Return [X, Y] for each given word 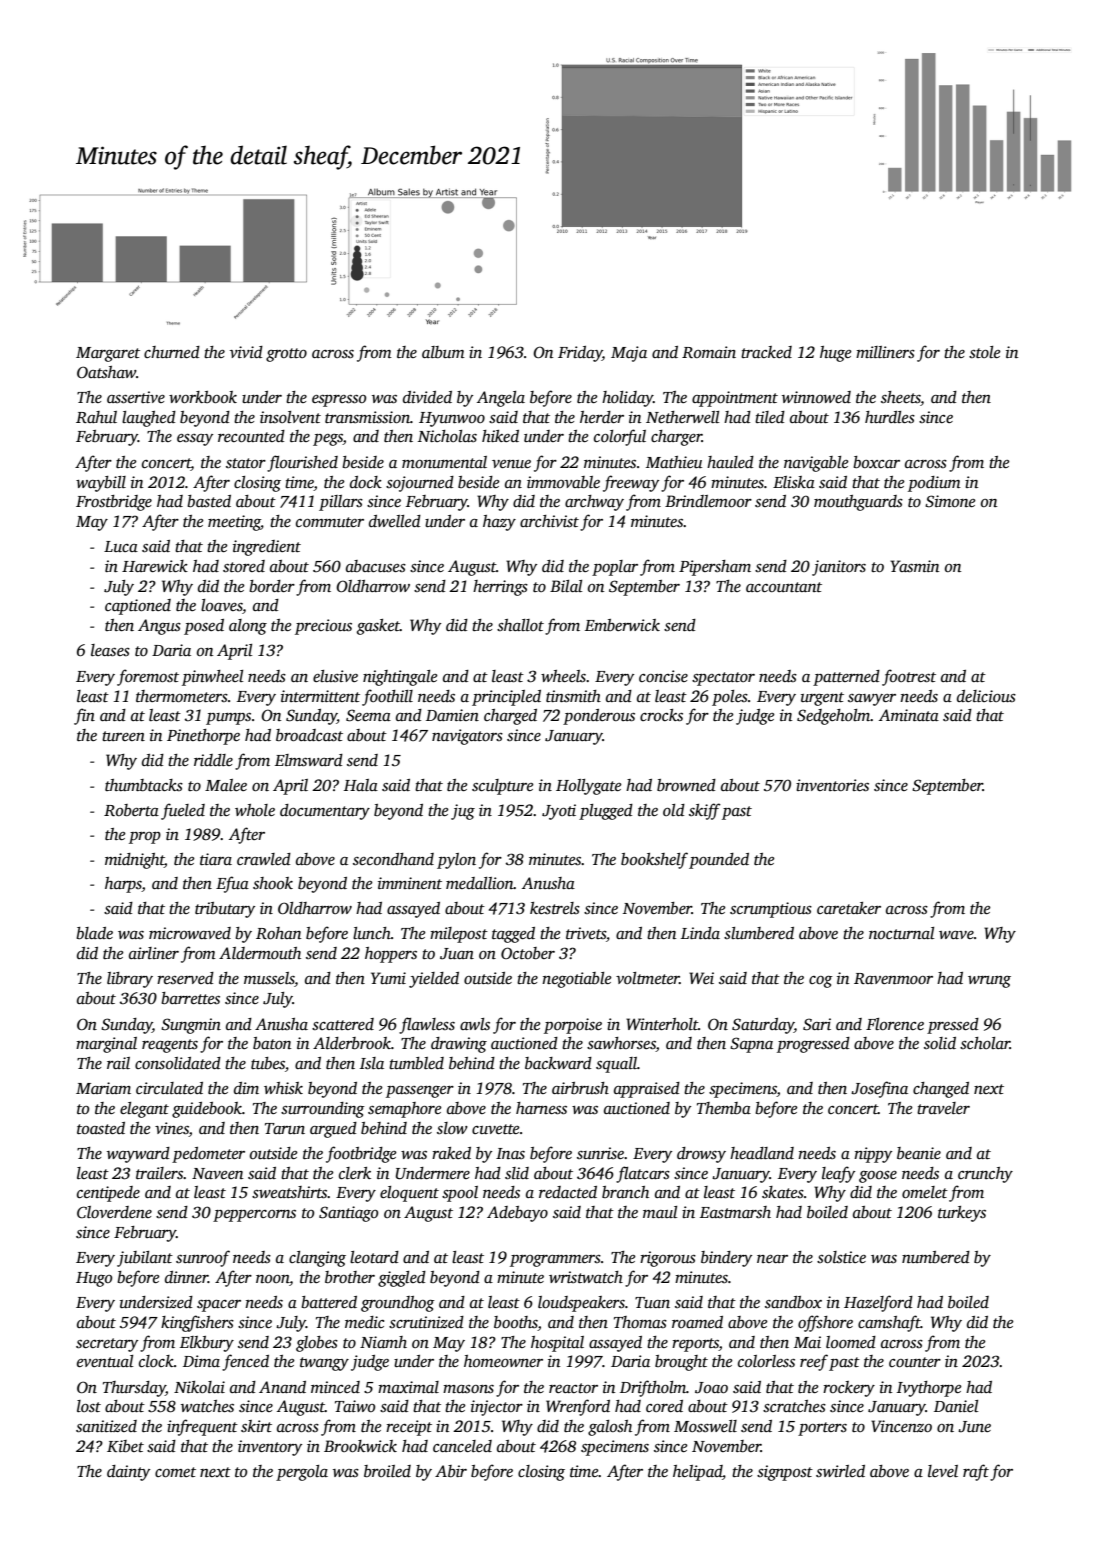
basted [209, 501]
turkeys [962, 1214]
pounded [719, 861]
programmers [555, 1261]
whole [255, 810]
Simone [950, 501]
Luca [121, 546]
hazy [499, 523]
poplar [615, 568]
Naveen [217, 1173]
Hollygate [589, 787]
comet [175, 1472]
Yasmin [914, 566]
